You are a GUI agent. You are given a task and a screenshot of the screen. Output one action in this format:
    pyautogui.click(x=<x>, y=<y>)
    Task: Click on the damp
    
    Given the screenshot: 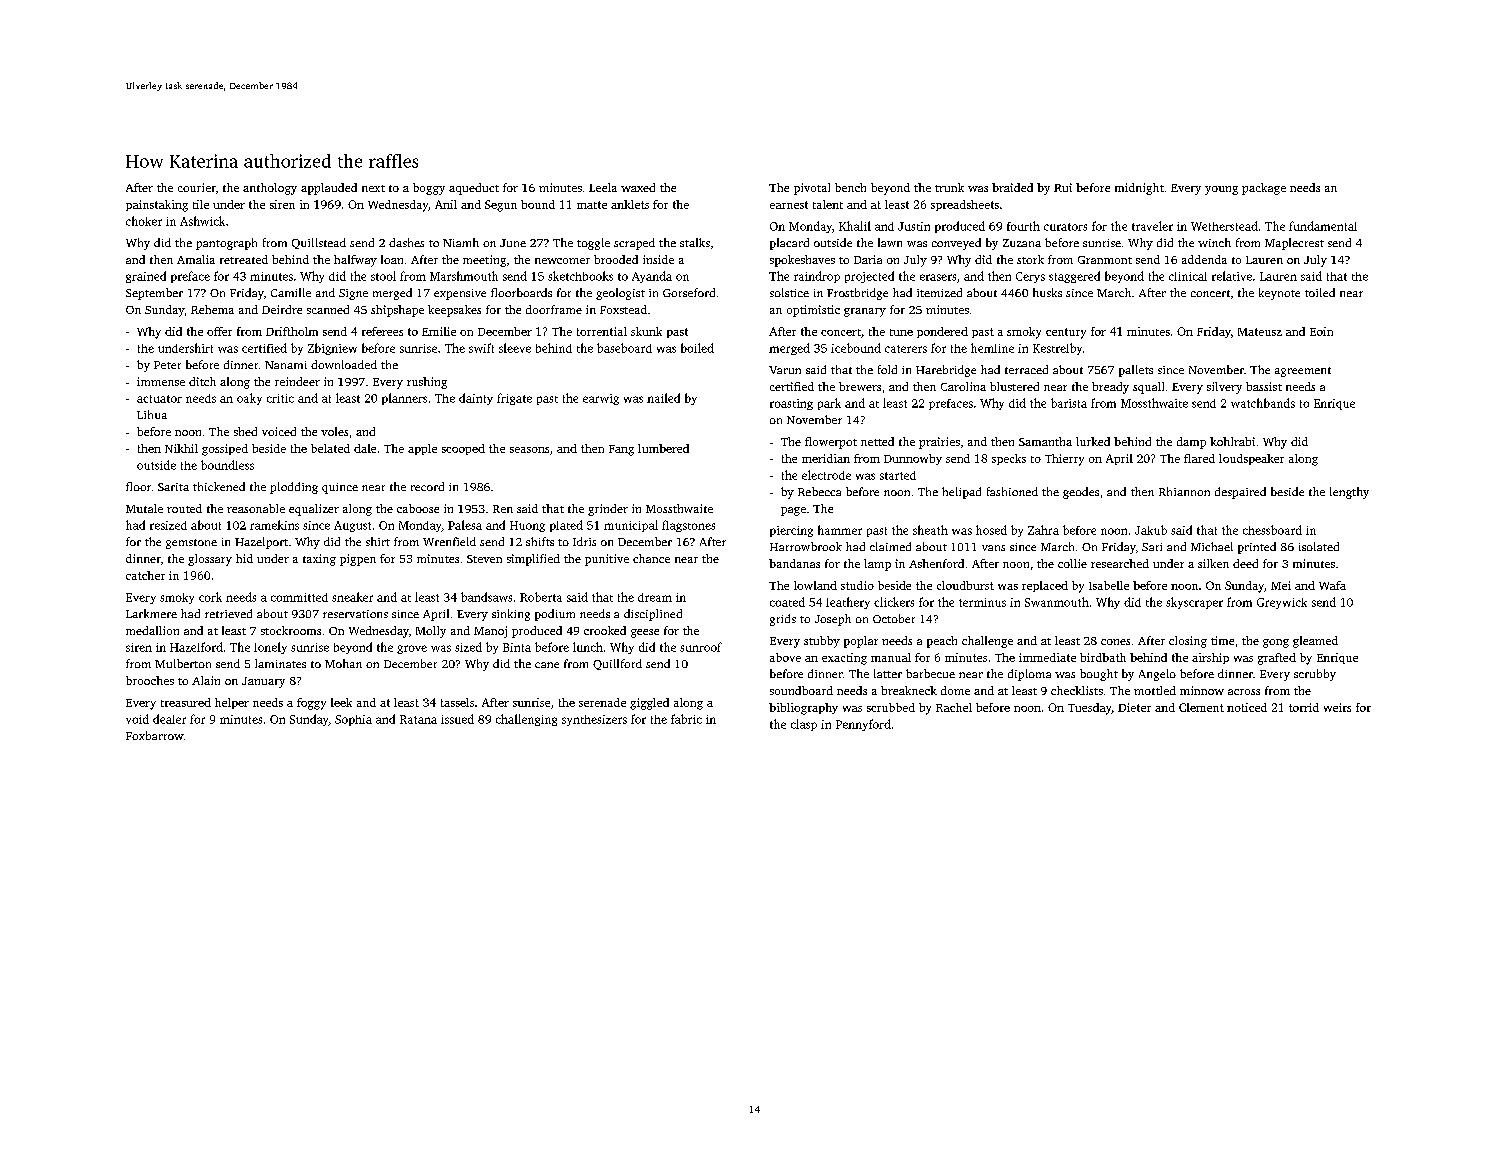 What is the action you would take?
    pyautogui.click(x=1191, y=443)
